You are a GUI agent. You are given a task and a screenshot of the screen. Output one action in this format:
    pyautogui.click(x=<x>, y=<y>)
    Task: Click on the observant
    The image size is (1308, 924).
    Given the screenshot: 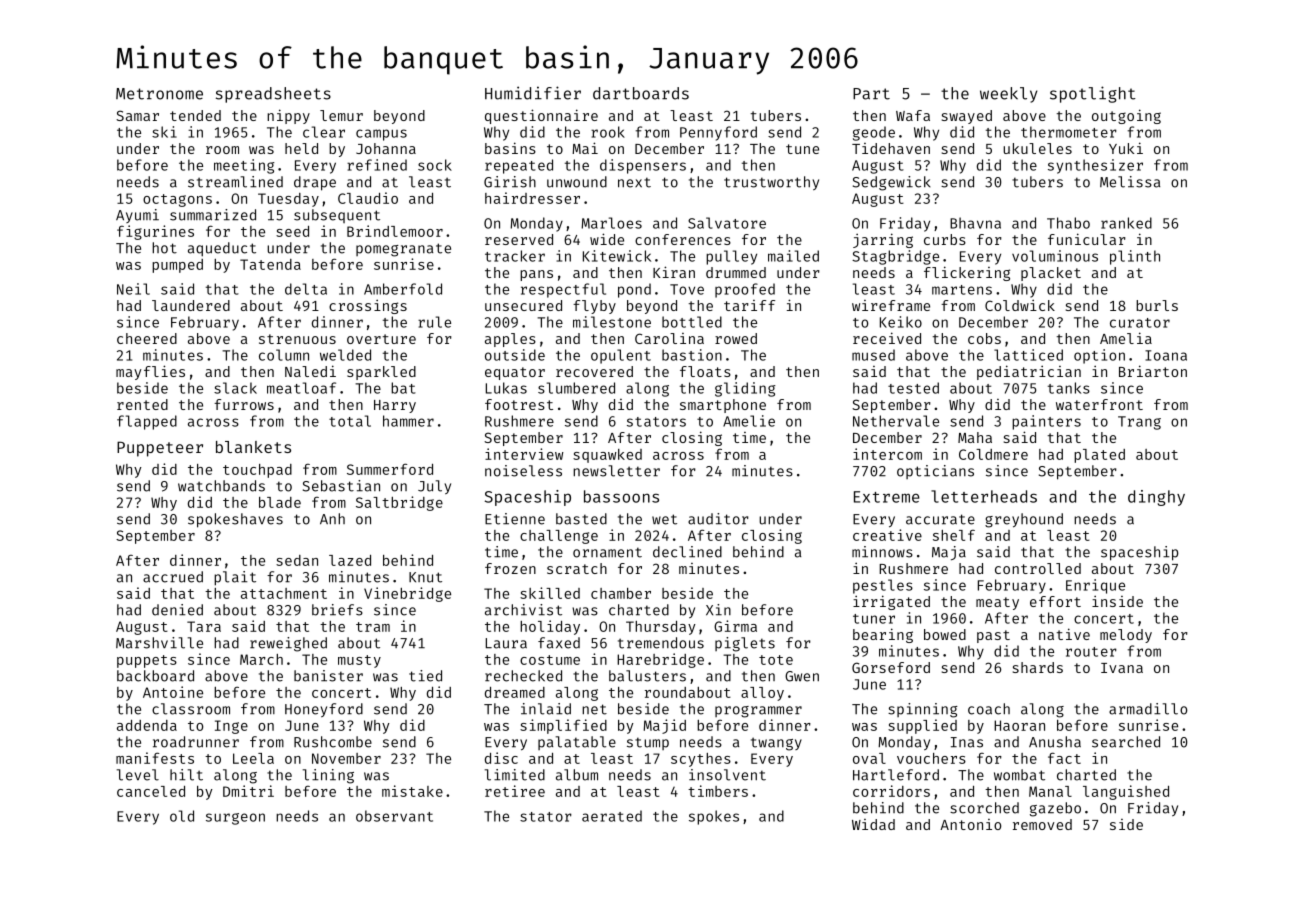 What is the action you would take?
    pyautogui.click(x=394, y=816)
